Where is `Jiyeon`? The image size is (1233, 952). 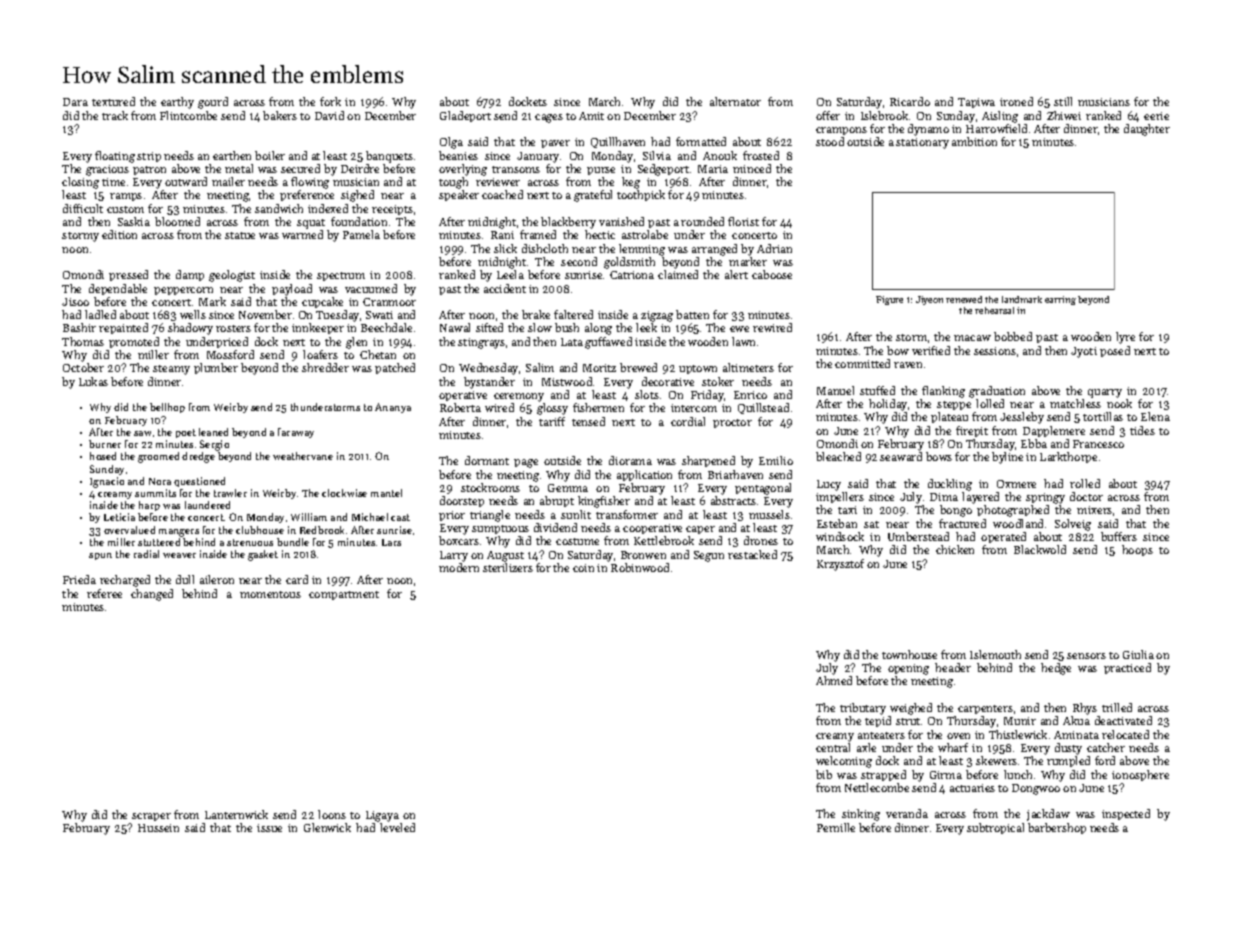
Jiyeon is located at coordinates (929, 300).
